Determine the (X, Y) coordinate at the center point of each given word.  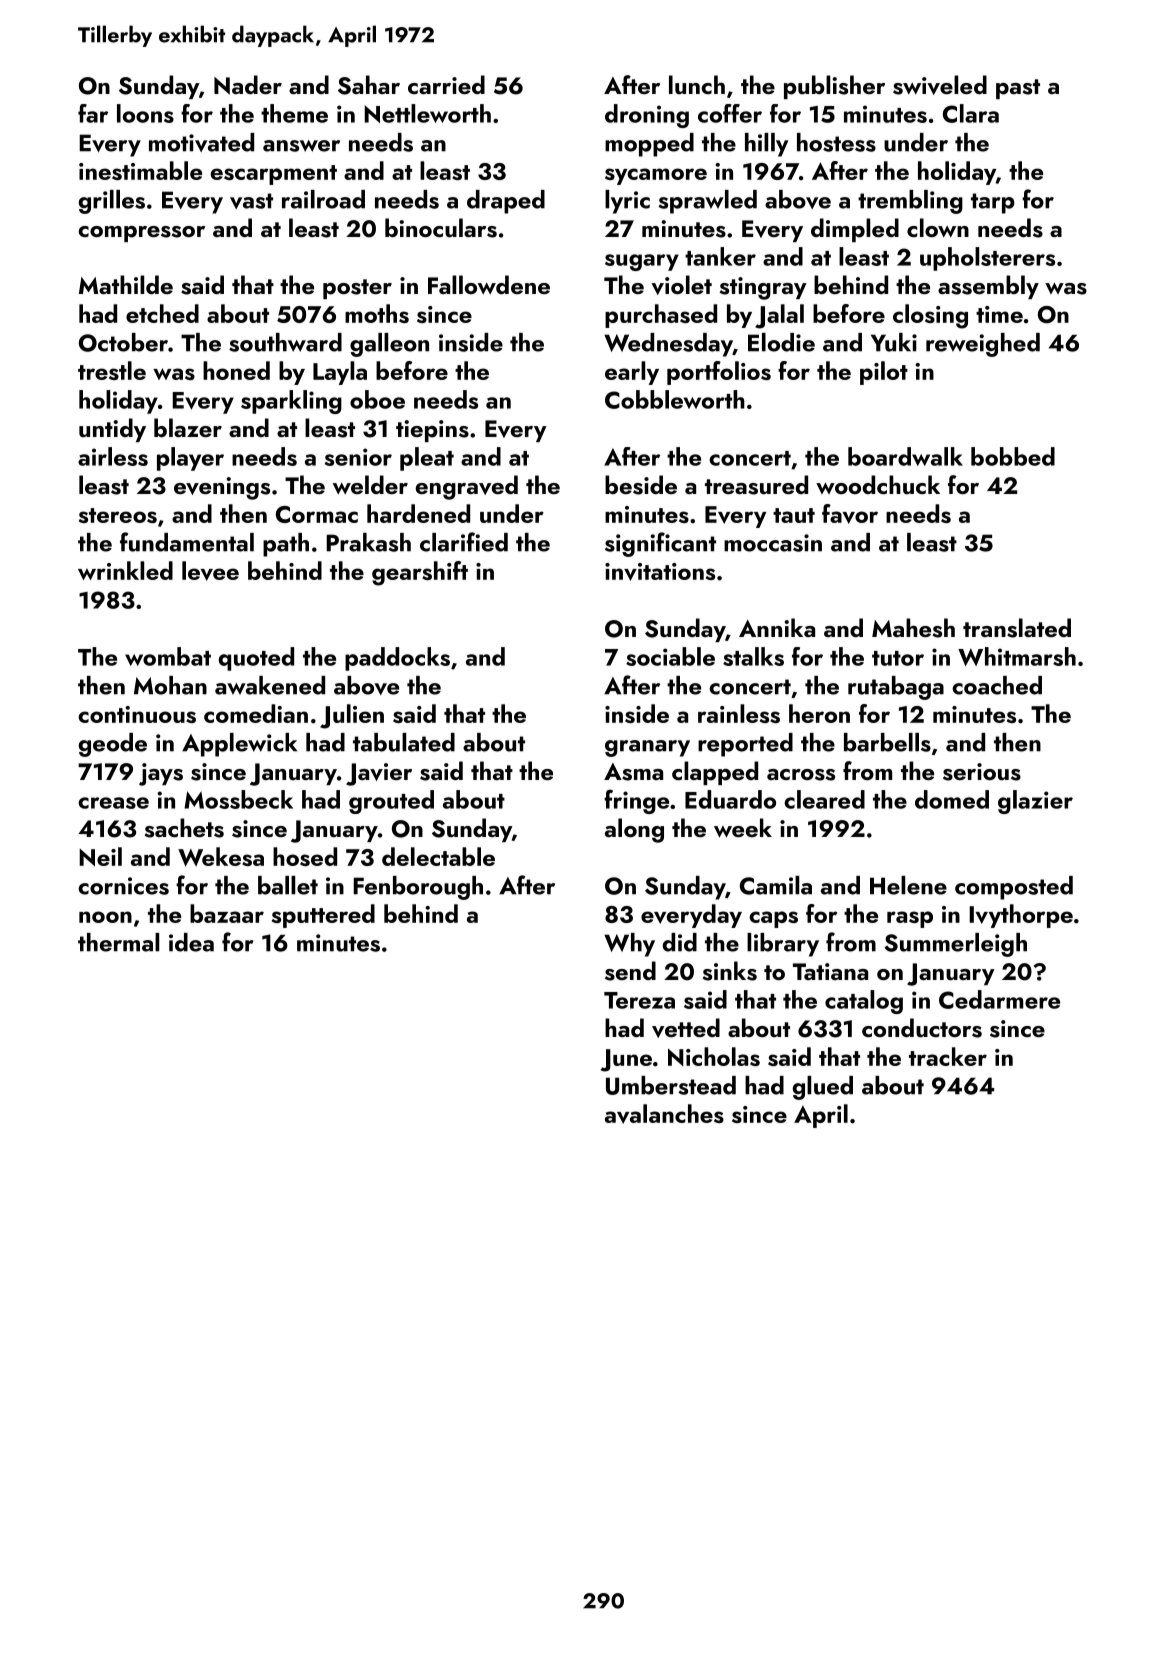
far (93, 113)
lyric (627, 202)
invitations (660, 572)
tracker (948, 1056)
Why (629, 945)
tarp (993, 203)
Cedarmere (999, 999)
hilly (766, 145)
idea (191, 942)
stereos (118, 515)
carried (446, 84)
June (626, 1060)
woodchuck (878, 484)
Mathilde (126, 284)
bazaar (227, 913)
